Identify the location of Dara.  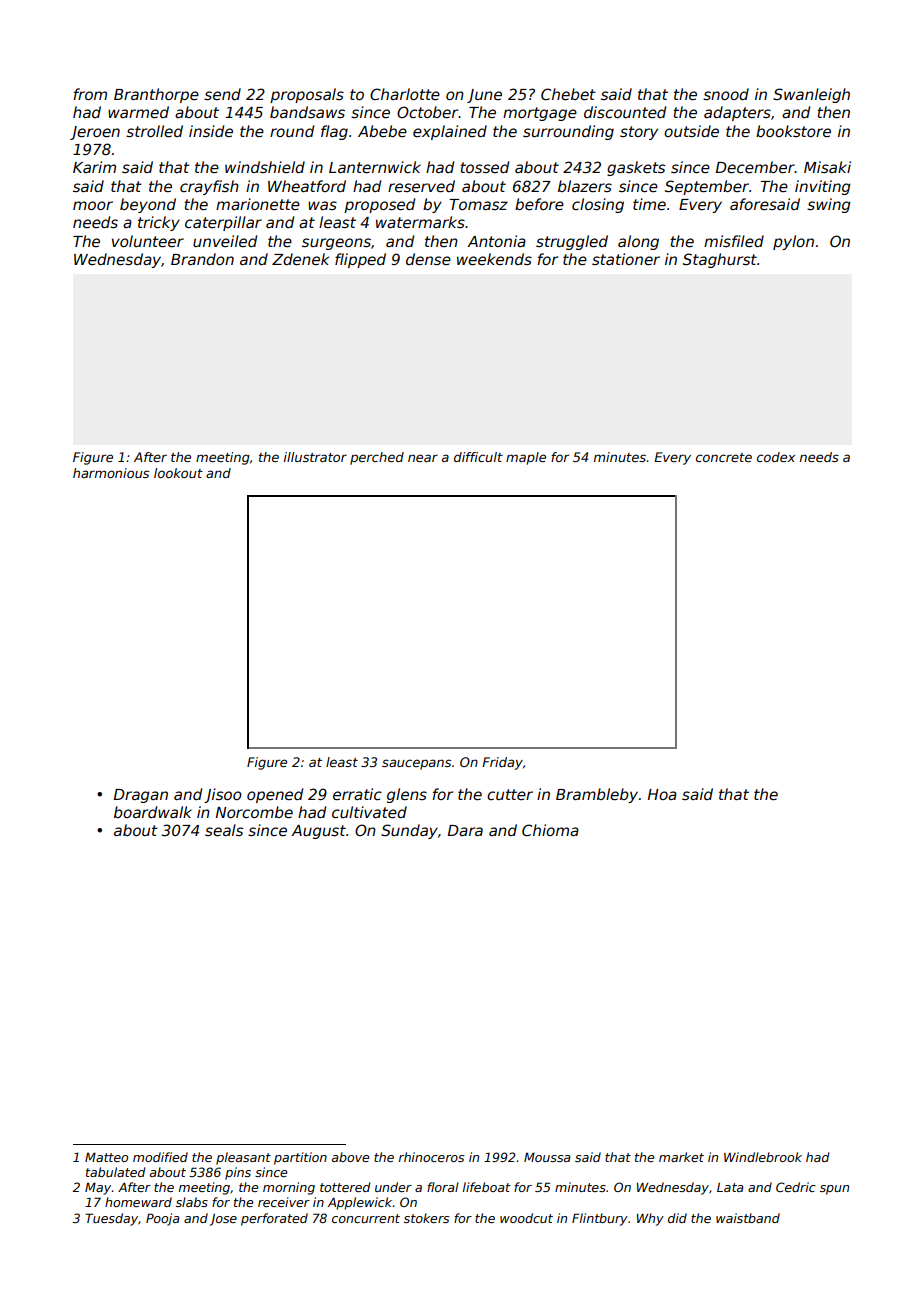
(465, 830).
